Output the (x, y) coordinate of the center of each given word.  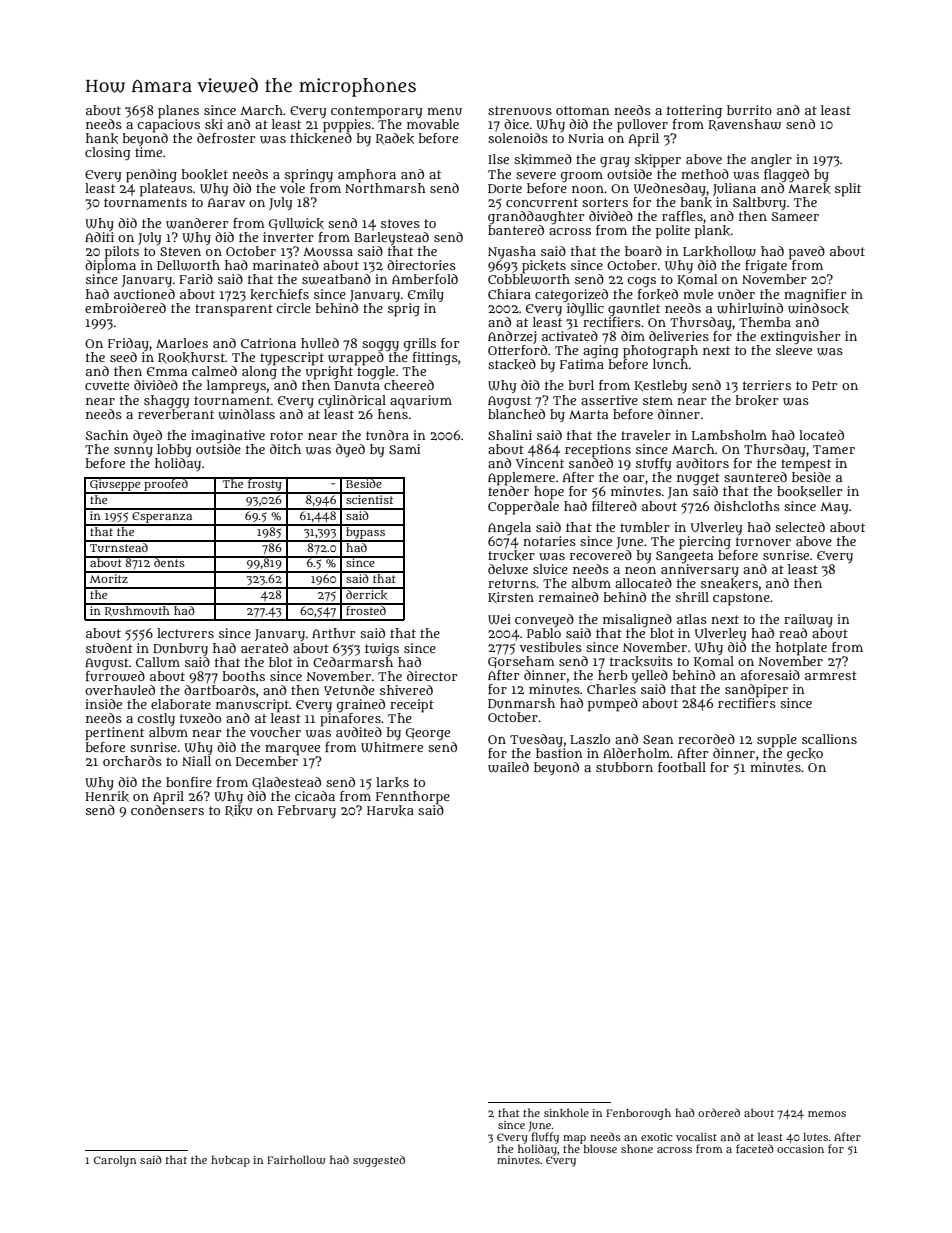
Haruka (390, 810)
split (848, 190)
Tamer (834, 449)
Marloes (182, 343)
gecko (805, 754)
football (682, 767)
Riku (239, 811)
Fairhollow (296, 1160)
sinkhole (566, 1113)
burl (581, 385)
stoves (400, 223)
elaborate (181, 704)
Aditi (99, 237)
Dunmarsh (521, 703)
